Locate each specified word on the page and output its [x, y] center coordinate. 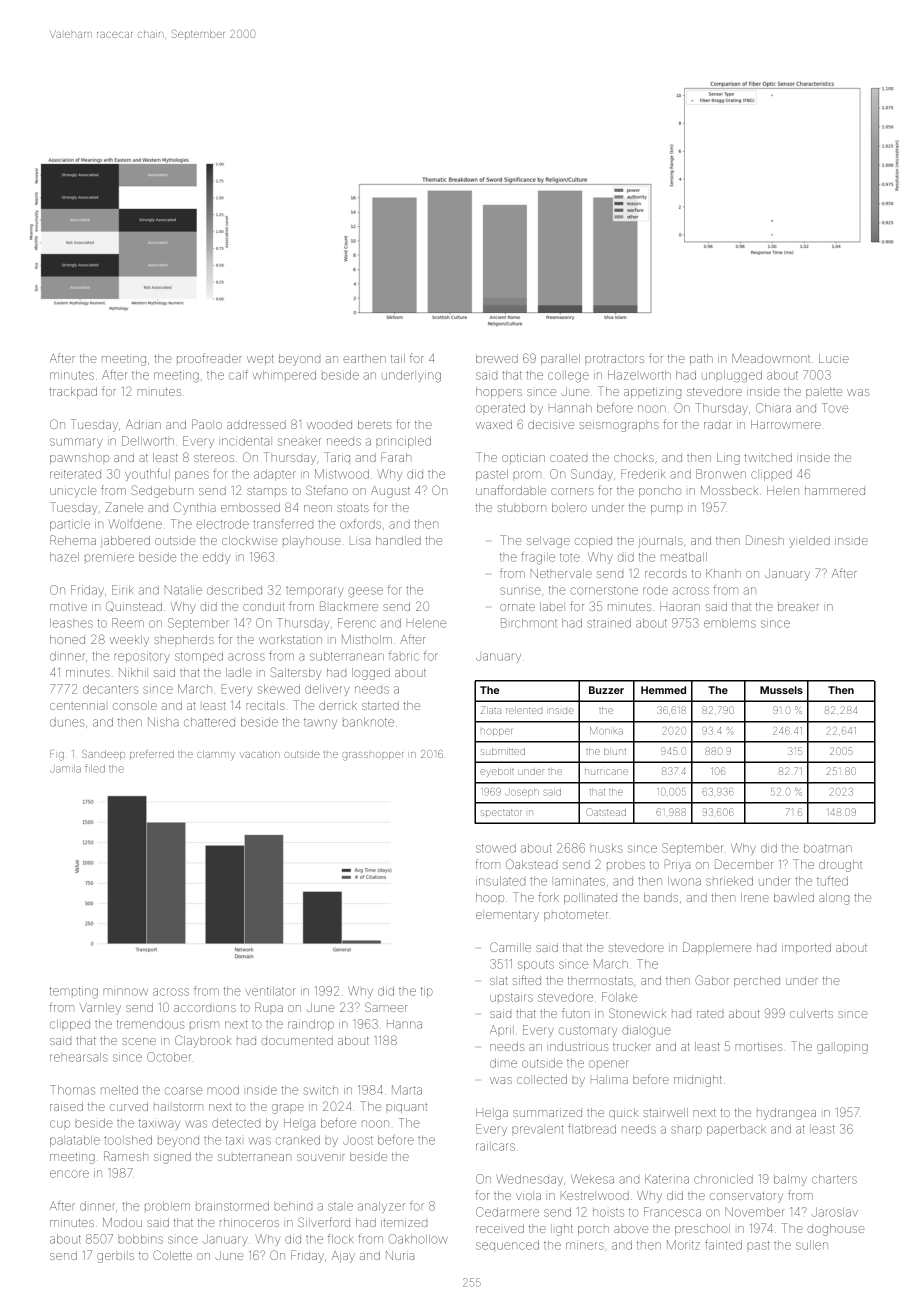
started [380, 705]
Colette [172, 1255]
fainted [723, 1245]
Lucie [834, 358]
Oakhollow [418, 1239]
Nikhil [132, 672]
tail [398, 358]
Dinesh [765, 540]
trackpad [73, 392]
